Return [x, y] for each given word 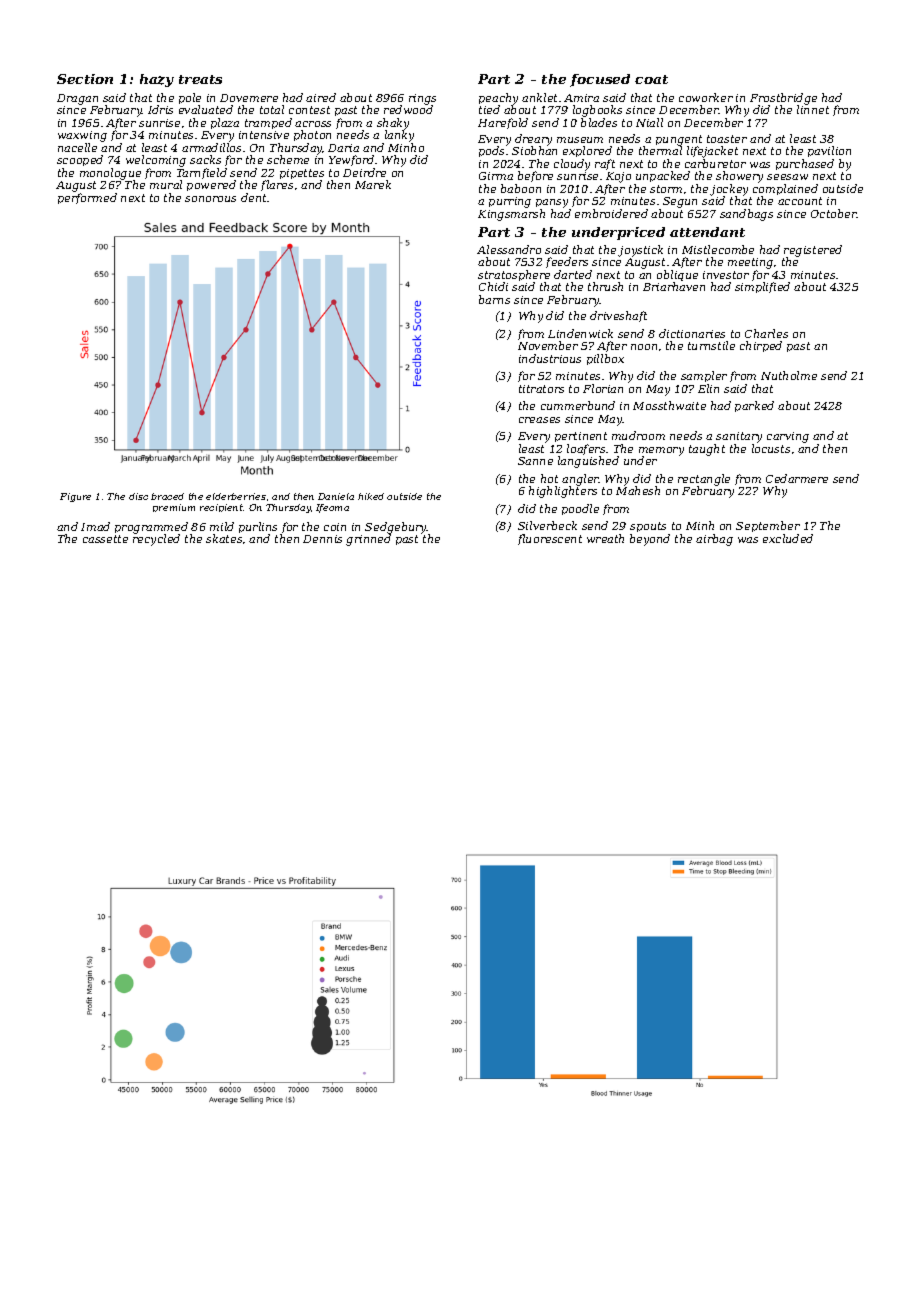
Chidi [493, 286]
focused [600, 80]
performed [87, 198]
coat [651, 79]
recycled [156, 540]
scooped [80, 160]
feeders [567, 262]
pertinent [581, 437]
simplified [762, 288]
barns [494, 299]
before [535, 176]
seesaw [787, 177]
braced [167, 496]
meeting [750, 263]
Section [85, 79]
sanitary [739, 437]
